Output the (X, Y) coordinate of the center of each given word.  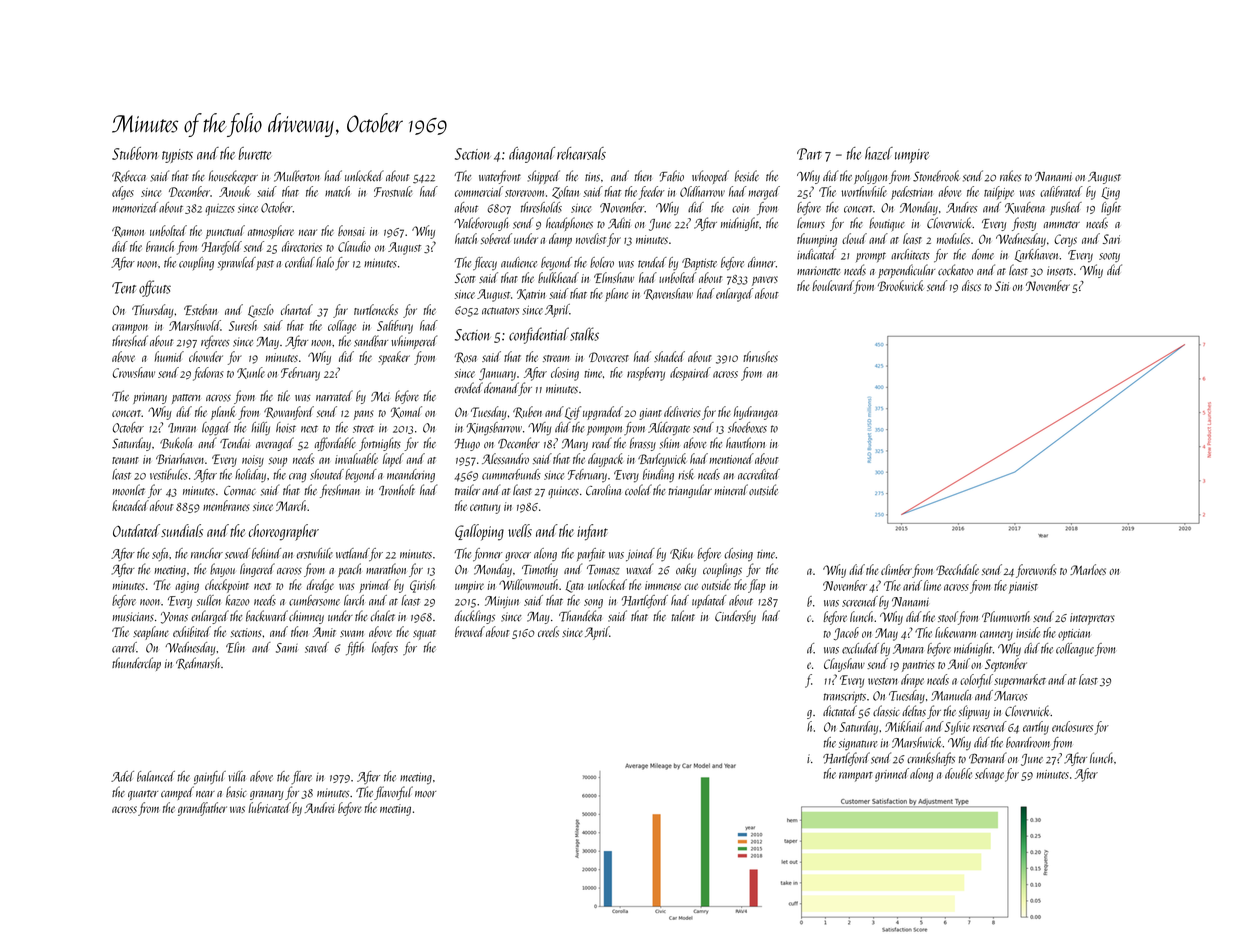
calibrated (1061, 191)
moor (425, 794)
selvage (989, 775)
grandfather (202, 809)
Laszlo (261, 311)
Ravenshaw (668, 294)
